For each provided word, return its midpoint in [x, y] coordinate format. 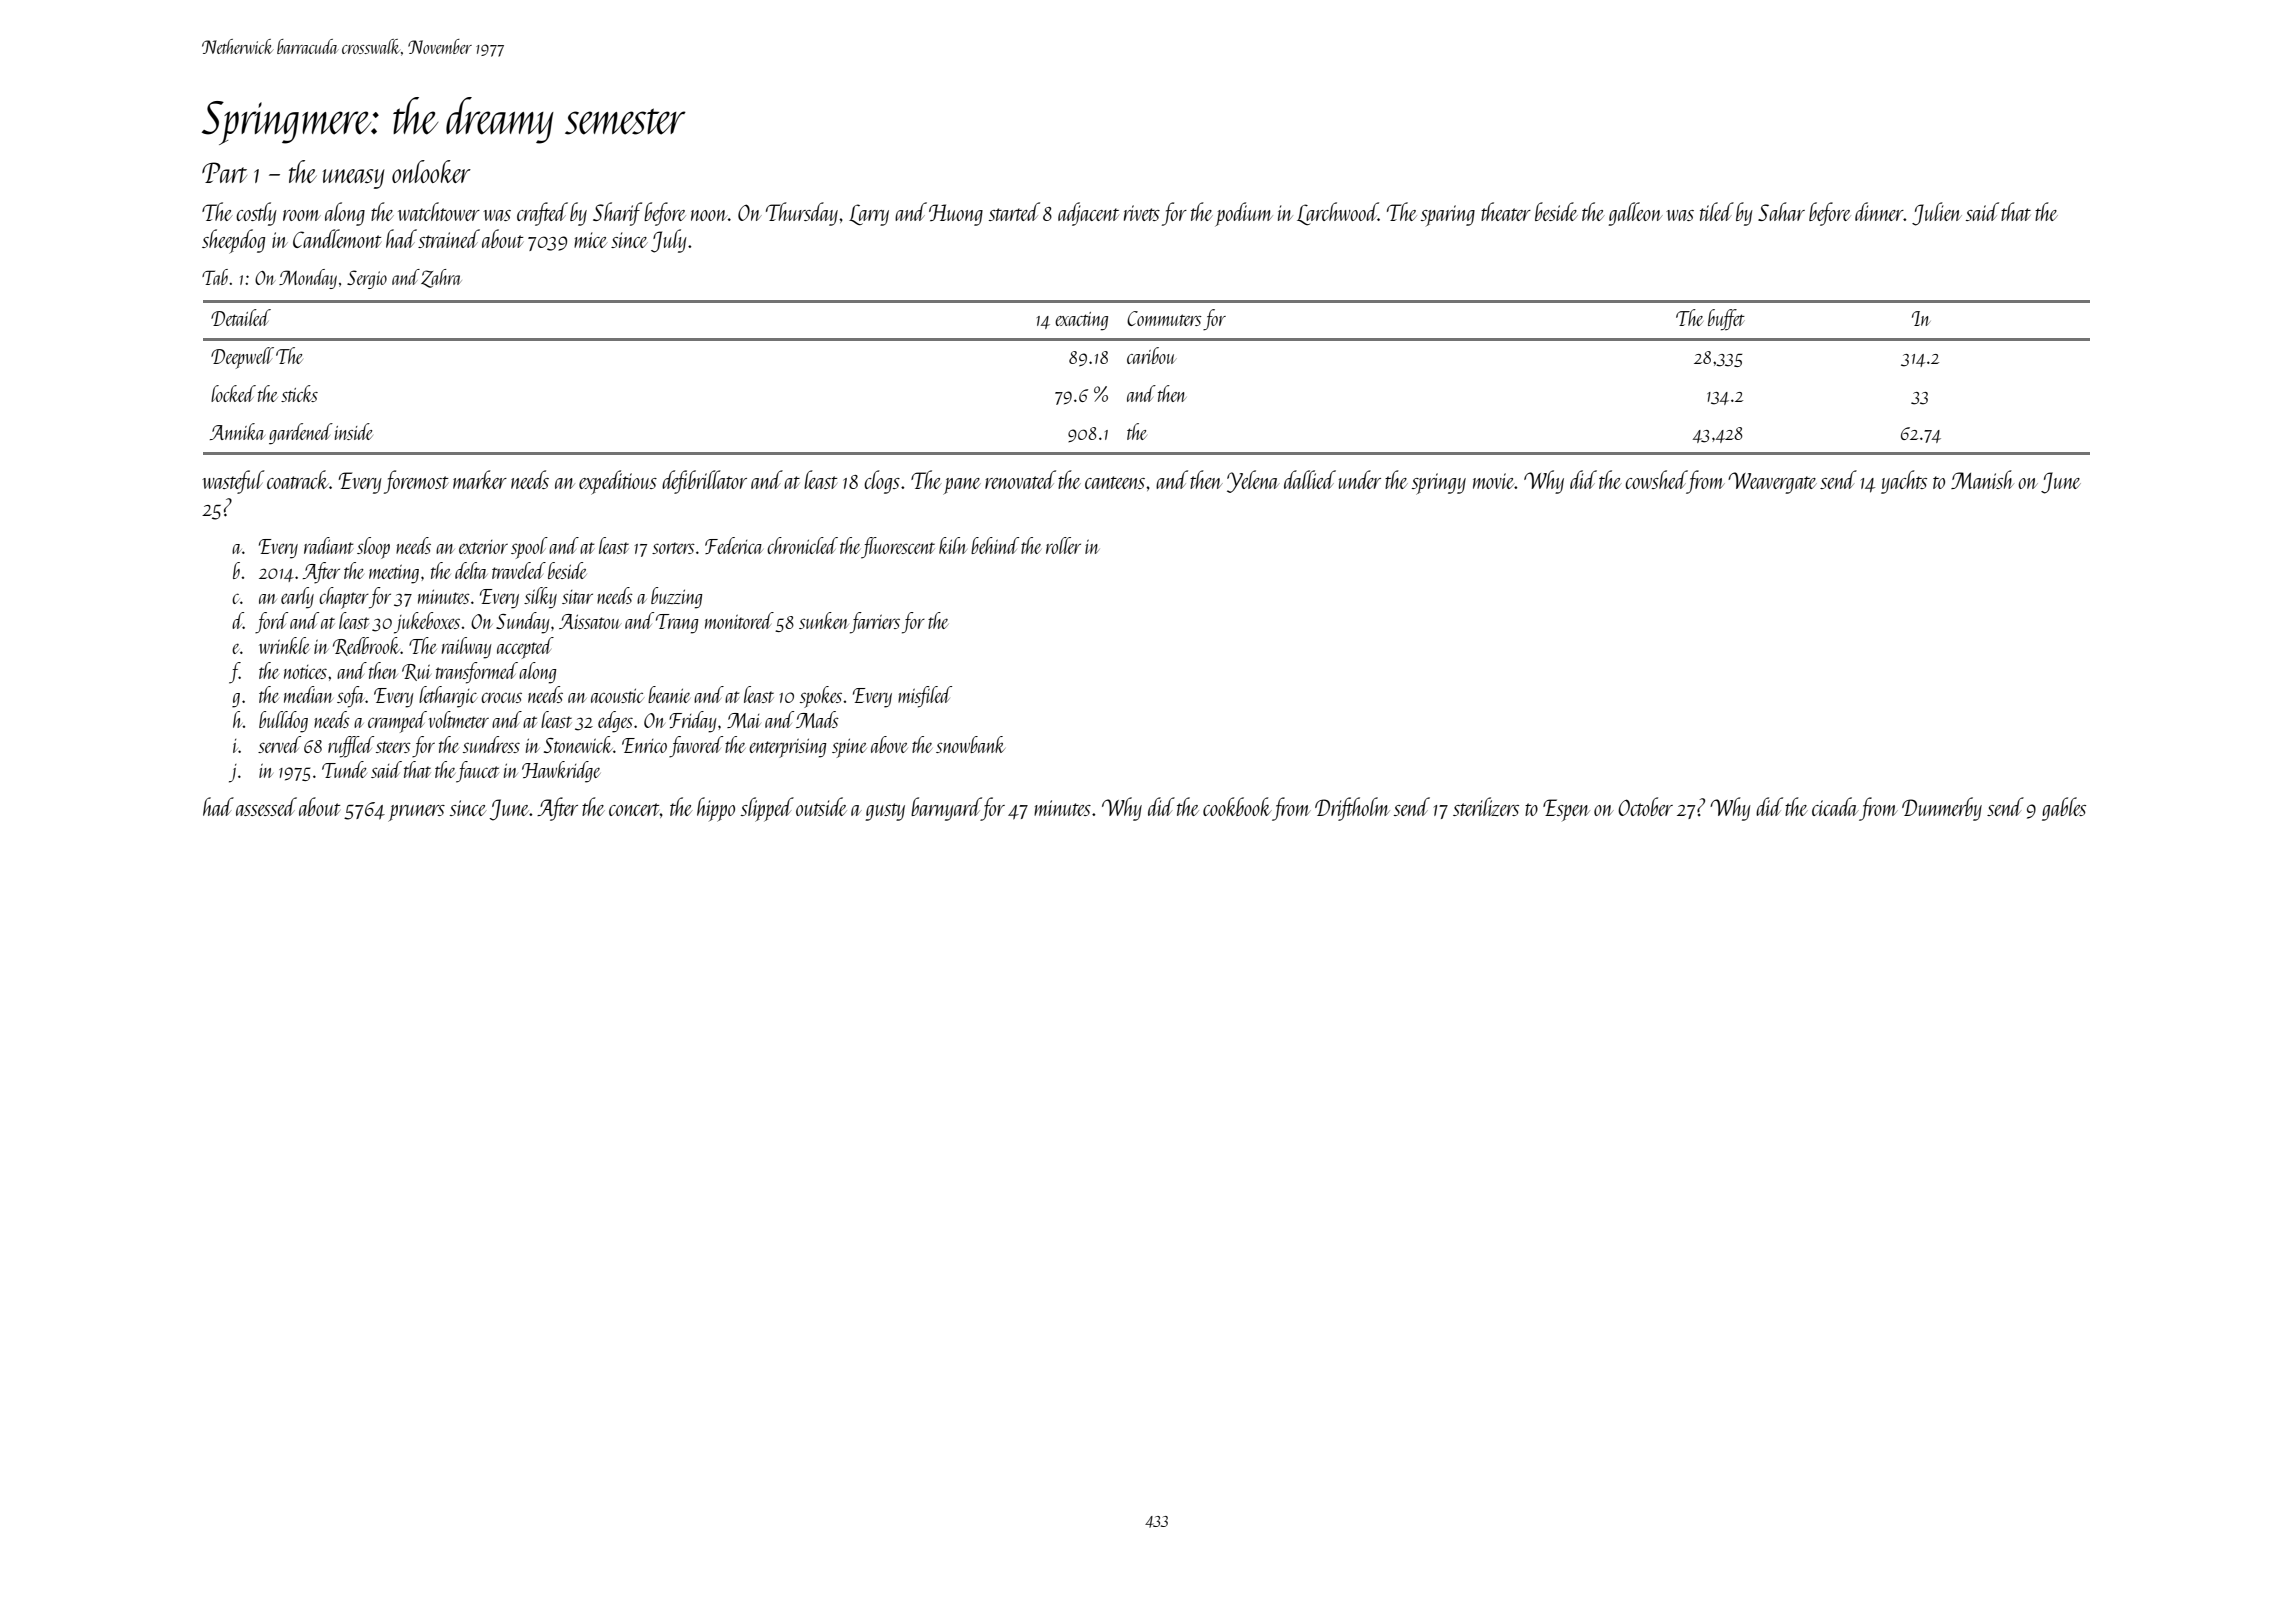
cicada [1835, 806]
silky [540, 598]
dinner [1879, 211]
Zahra [441, 278]
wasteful [233, 482]
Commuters [1164, 318]
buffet [1726, 320]
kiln [953, 545]
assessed [266, 806]
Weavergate [1772, 483]
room [302, 215]
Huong [956, 215]
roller [1063, 545]
